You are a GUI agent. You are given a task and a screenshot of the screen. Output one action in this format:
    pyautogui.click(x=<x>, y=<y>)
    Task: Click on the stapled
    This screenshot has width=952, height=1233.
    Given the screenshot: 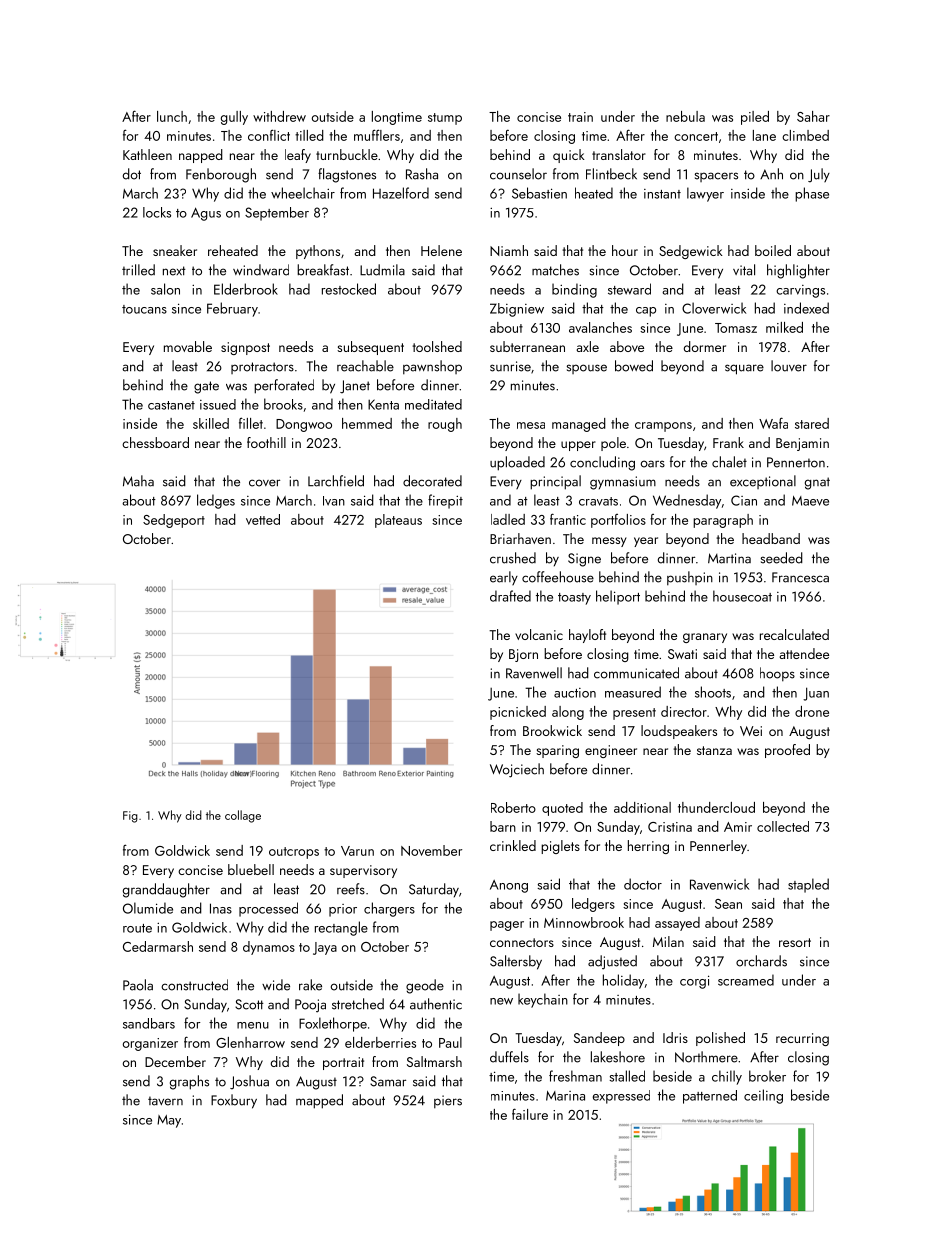 What is the action you would take?
    pyautogui.click(x=808, y=885)
